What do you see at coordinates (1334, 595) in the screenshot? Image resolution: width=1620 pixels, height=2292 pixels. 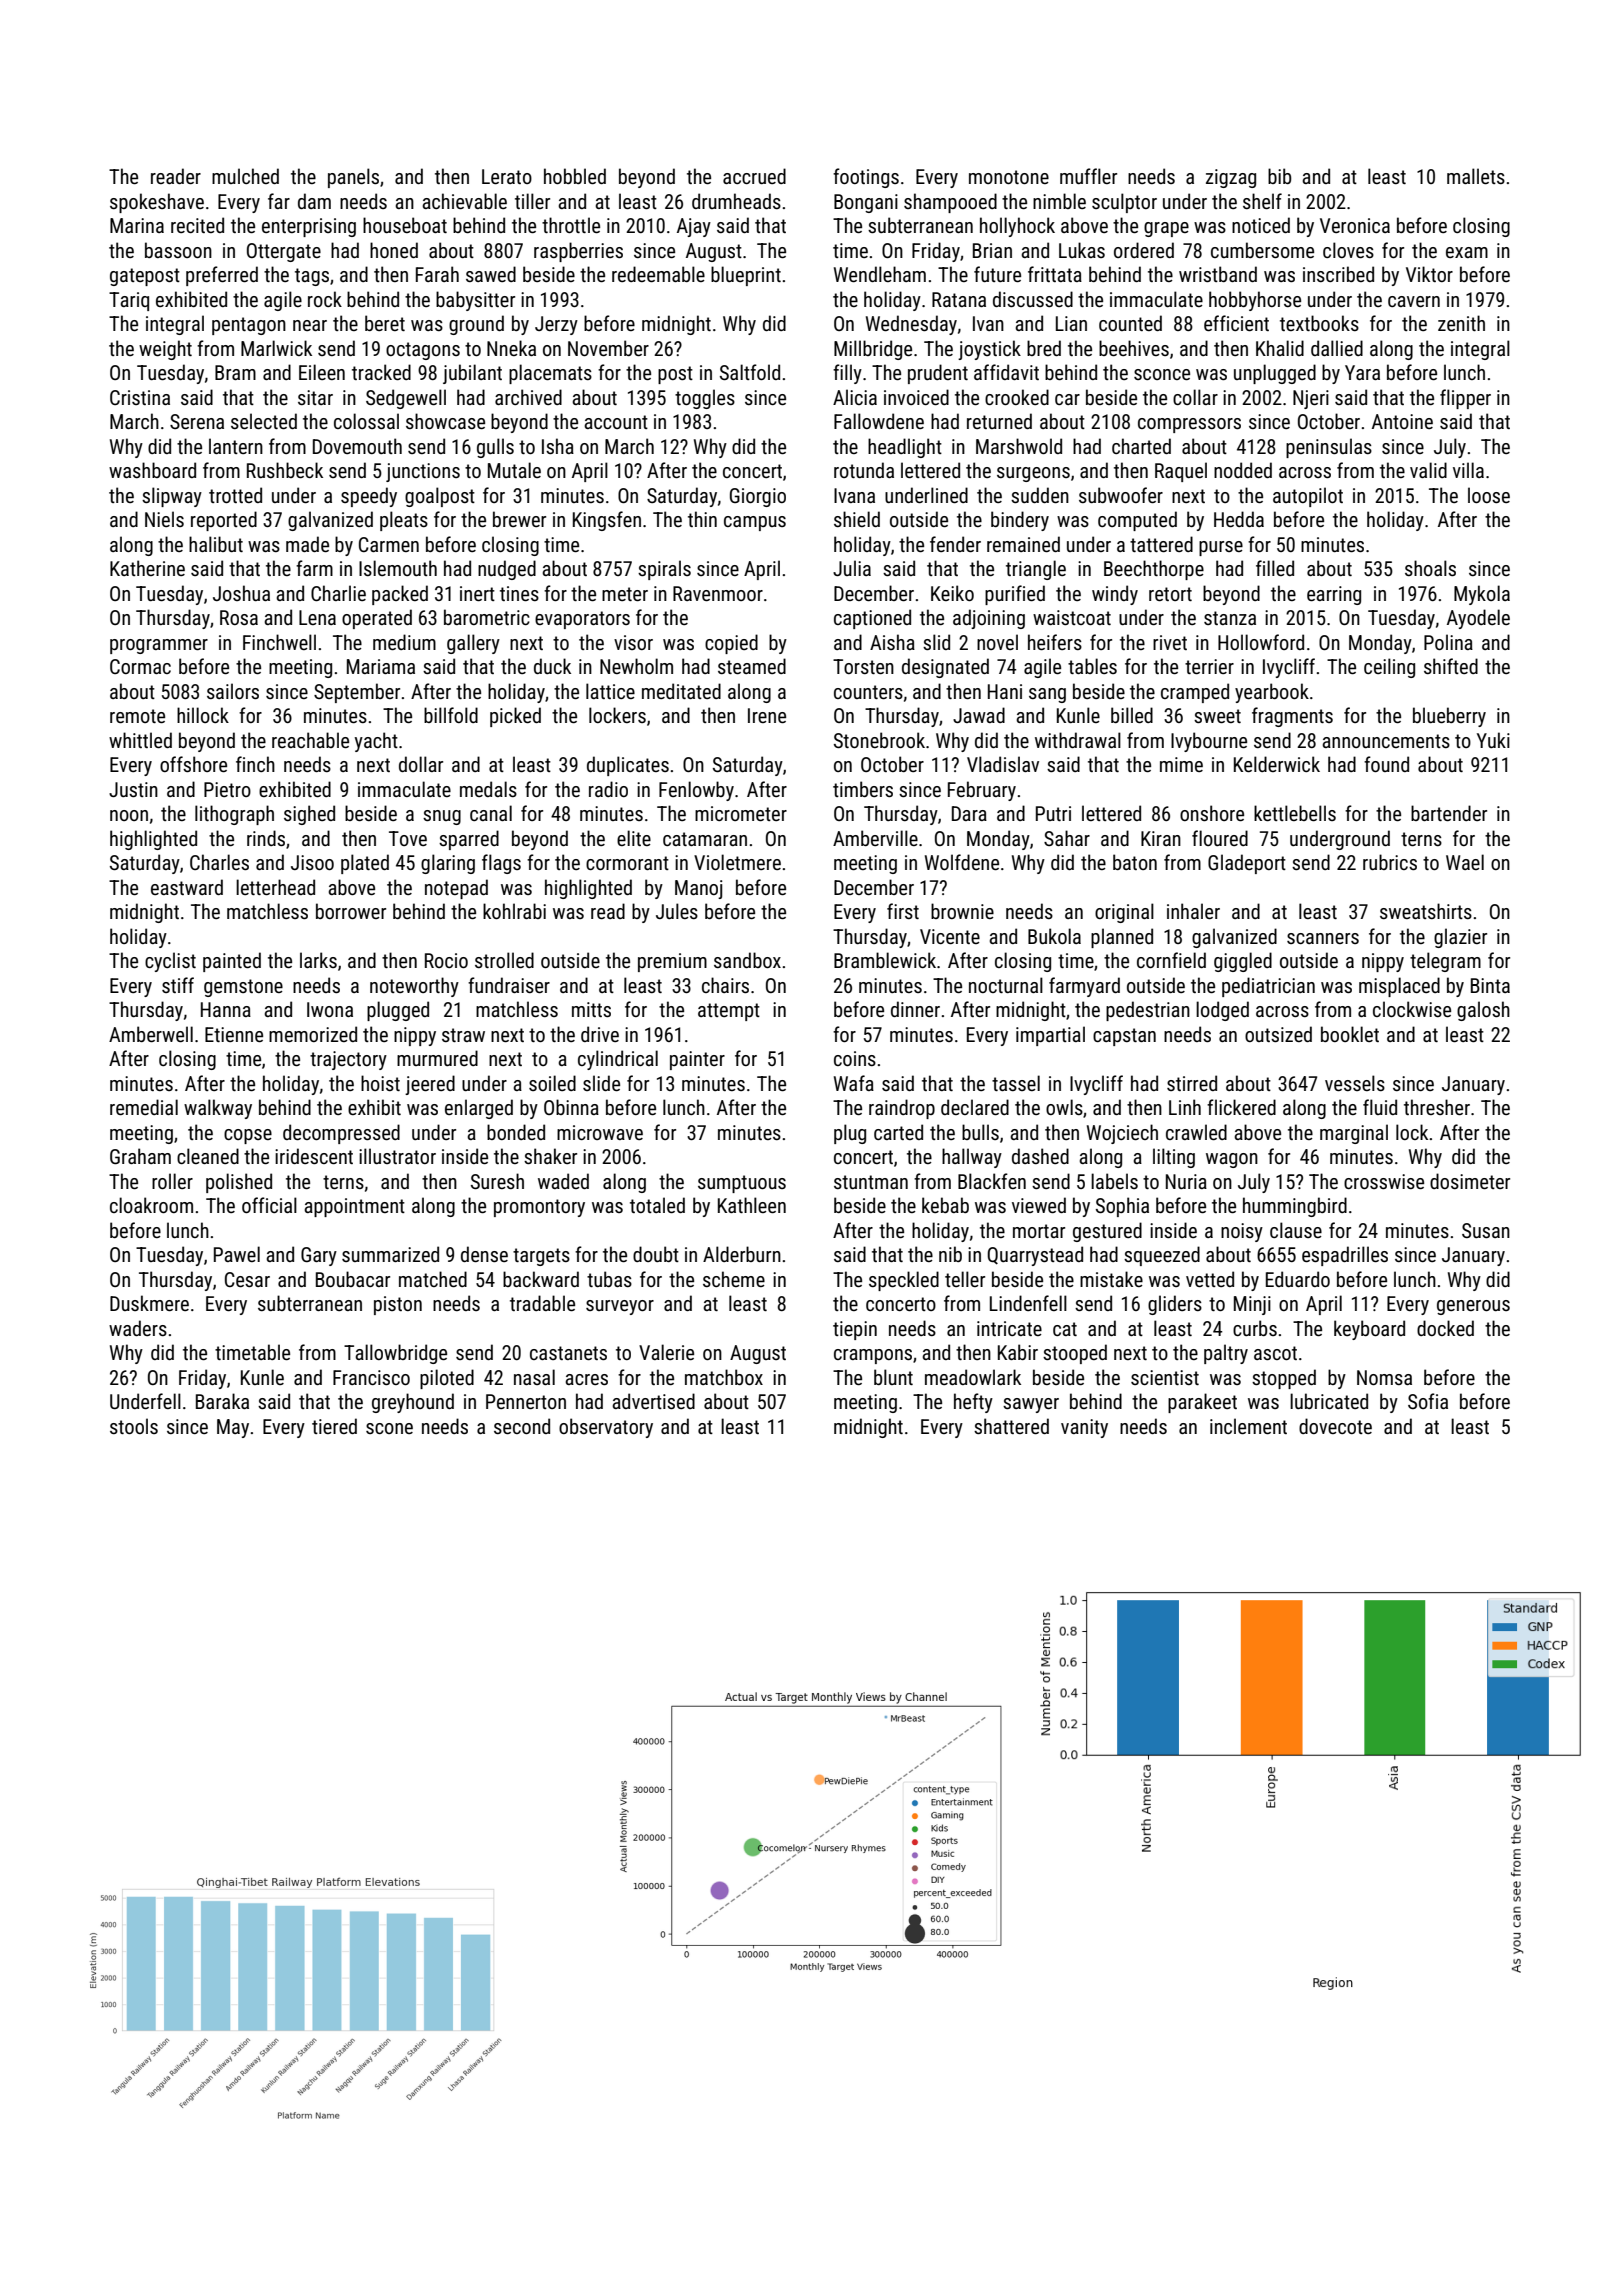 I see `earring` at bounding box center [1334, 595].
